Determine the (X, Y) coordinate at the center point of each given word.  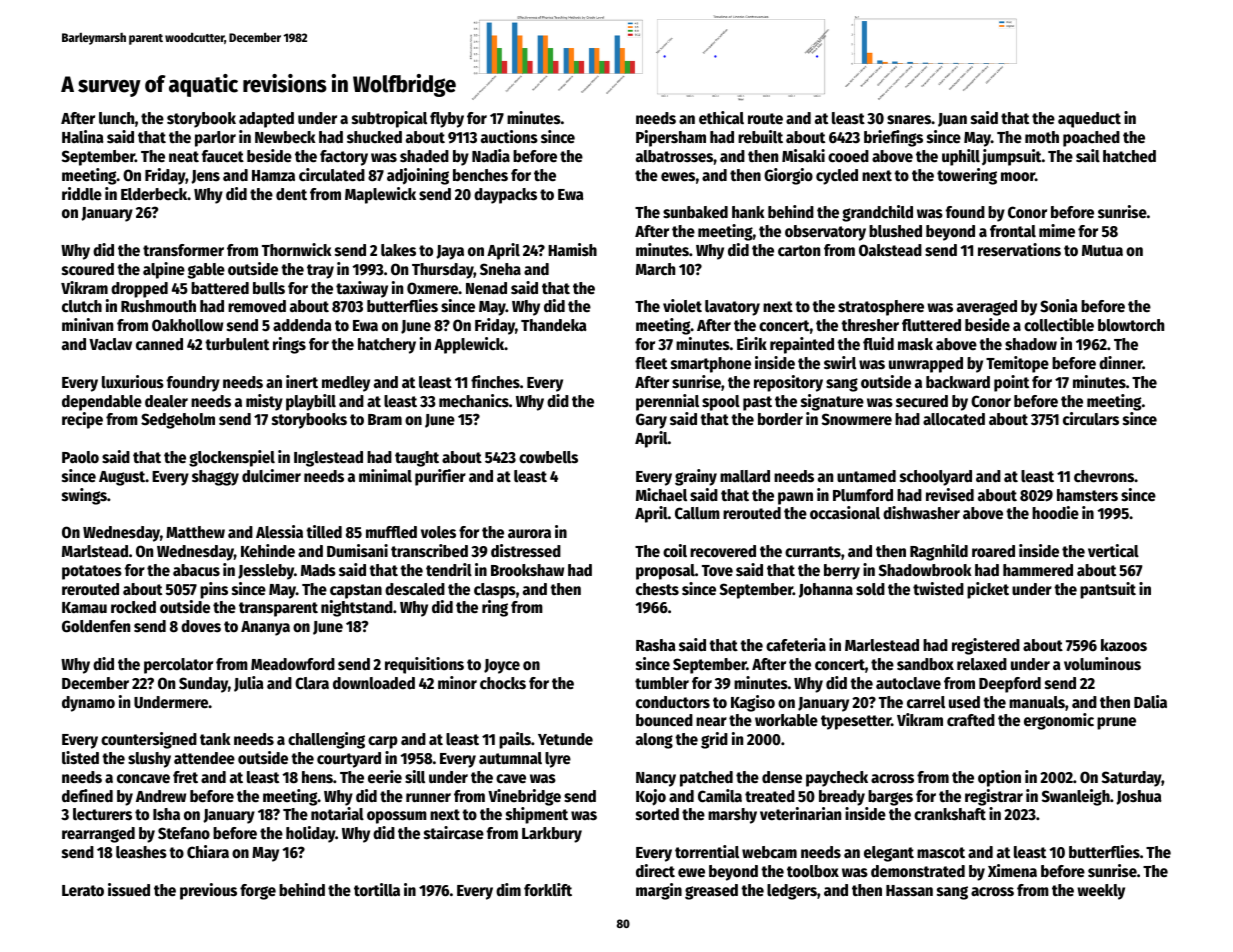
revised (950, 495)
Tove (717, 571)
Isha (166, 814)
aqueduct (1089, 120)
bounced (664, 720)
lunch (116, 118)
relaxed (982, 664)
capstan (356, 591)
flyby (447, 120)
